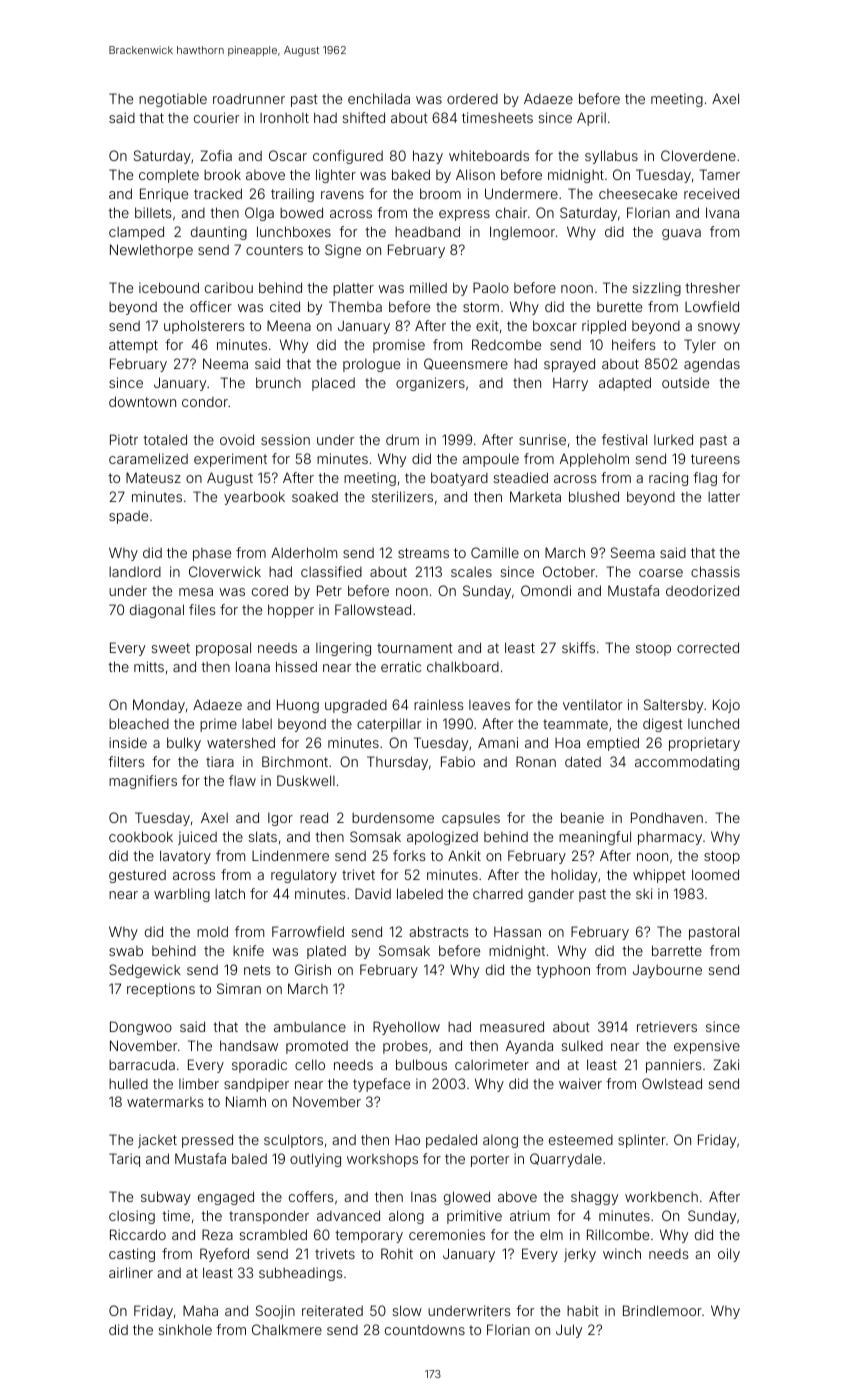 The image size is (849, 1400). What do you see at coordinates (237, 439) in the screenshot?
I see `ovoid` at bounding box center [237, 439].
